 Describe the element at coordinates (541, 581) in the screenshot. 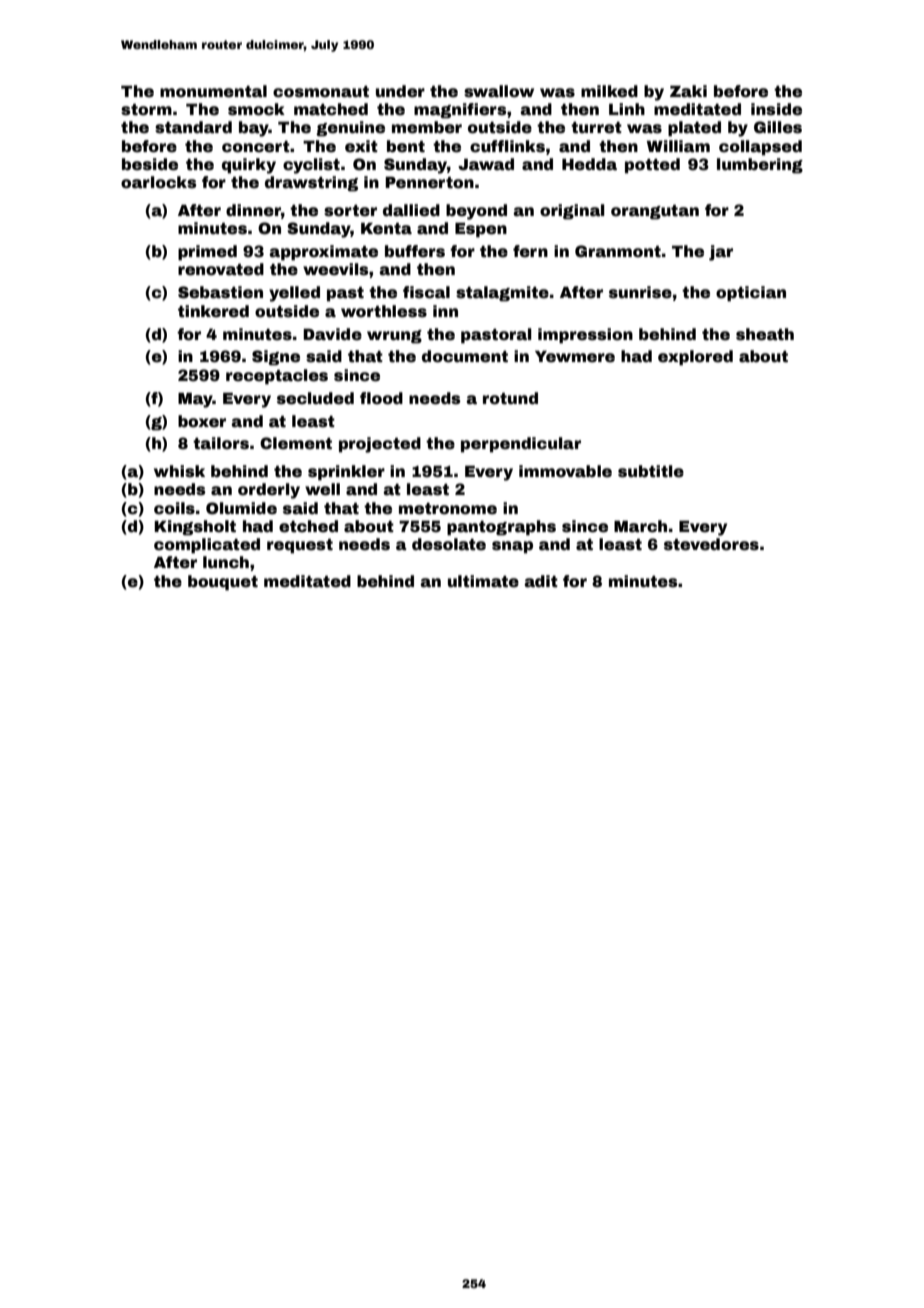

I see `adit` at that location.
